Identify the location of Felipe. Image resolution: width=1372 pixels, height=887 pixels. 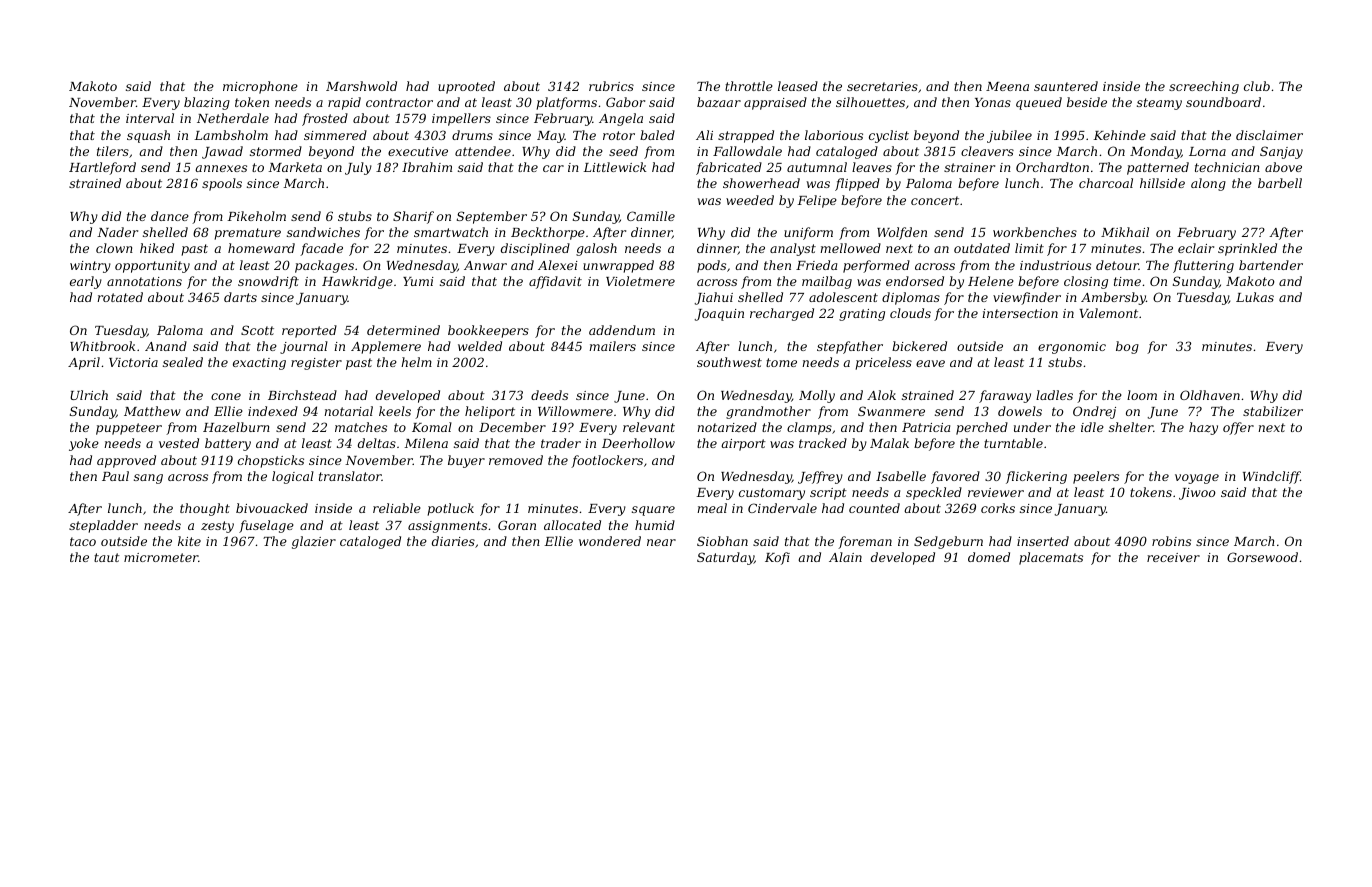
(817, 201).
